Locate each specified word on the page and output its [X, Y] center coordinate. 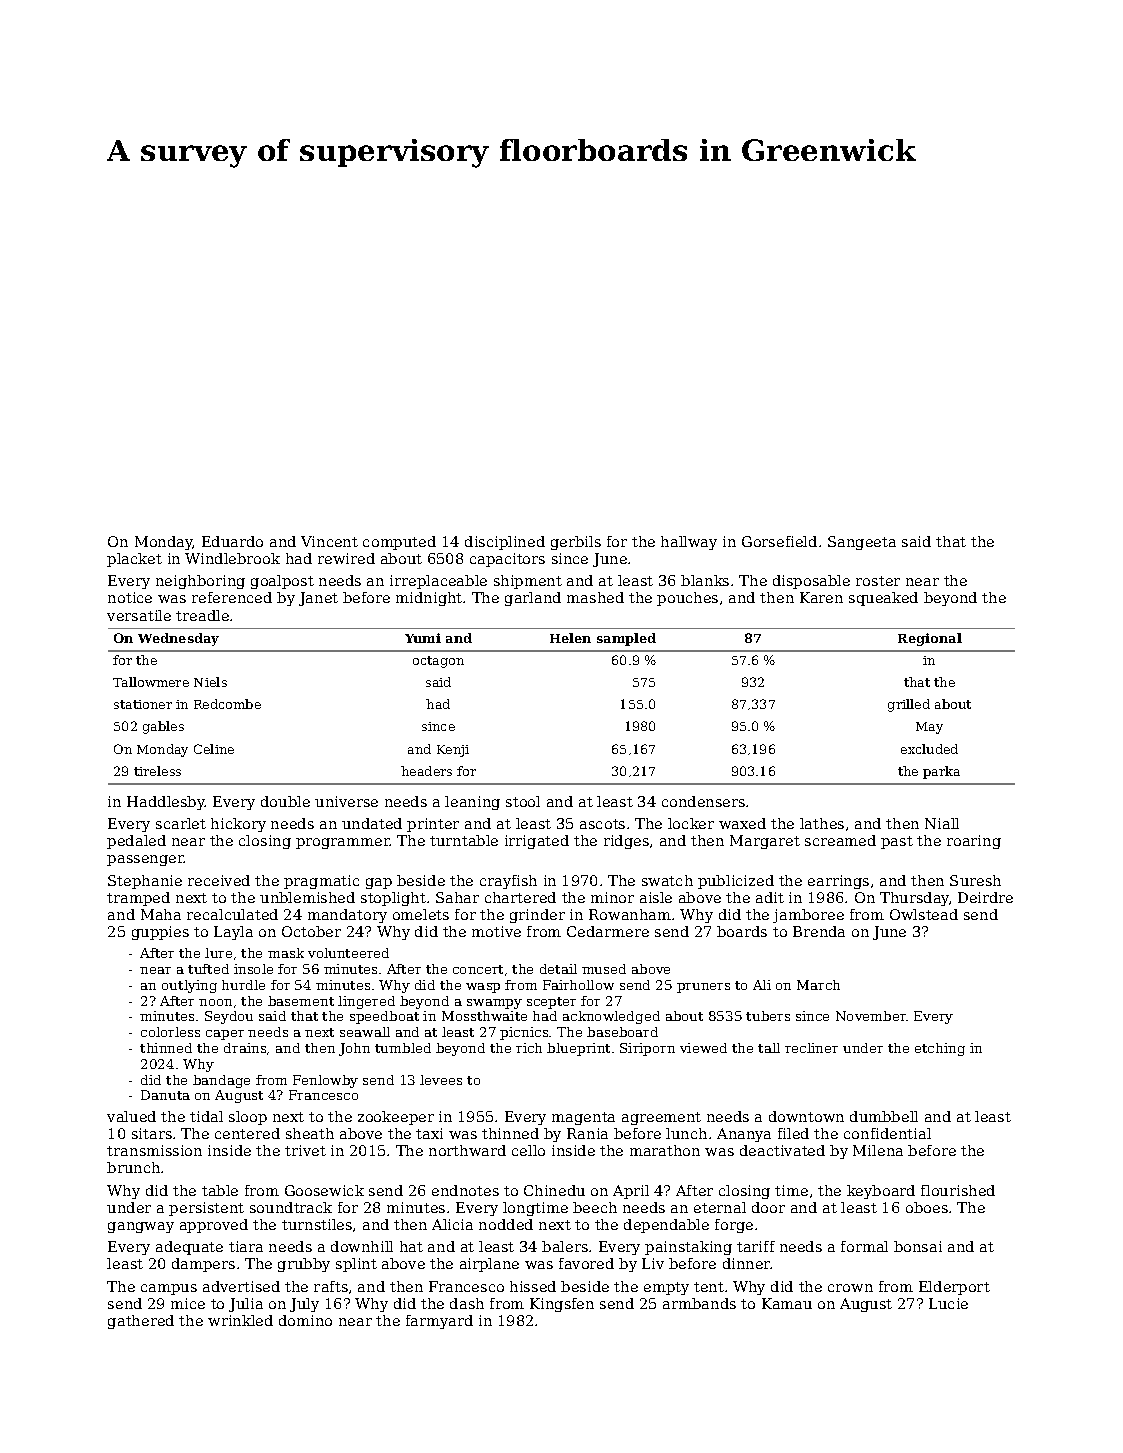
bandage [221, 1081]
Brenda [819, 931]
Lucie [948, 1303]
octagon [438, 662]
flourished [958, 1190]
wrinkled [240, 1320]
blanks [705, 580]
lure [218, 953]
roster [878, 581]
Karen [821, 597]
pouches [687, 599]
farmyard [439, 1322]
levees [441, 1080]
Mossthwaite [484, 1016]
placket [134, 560]
